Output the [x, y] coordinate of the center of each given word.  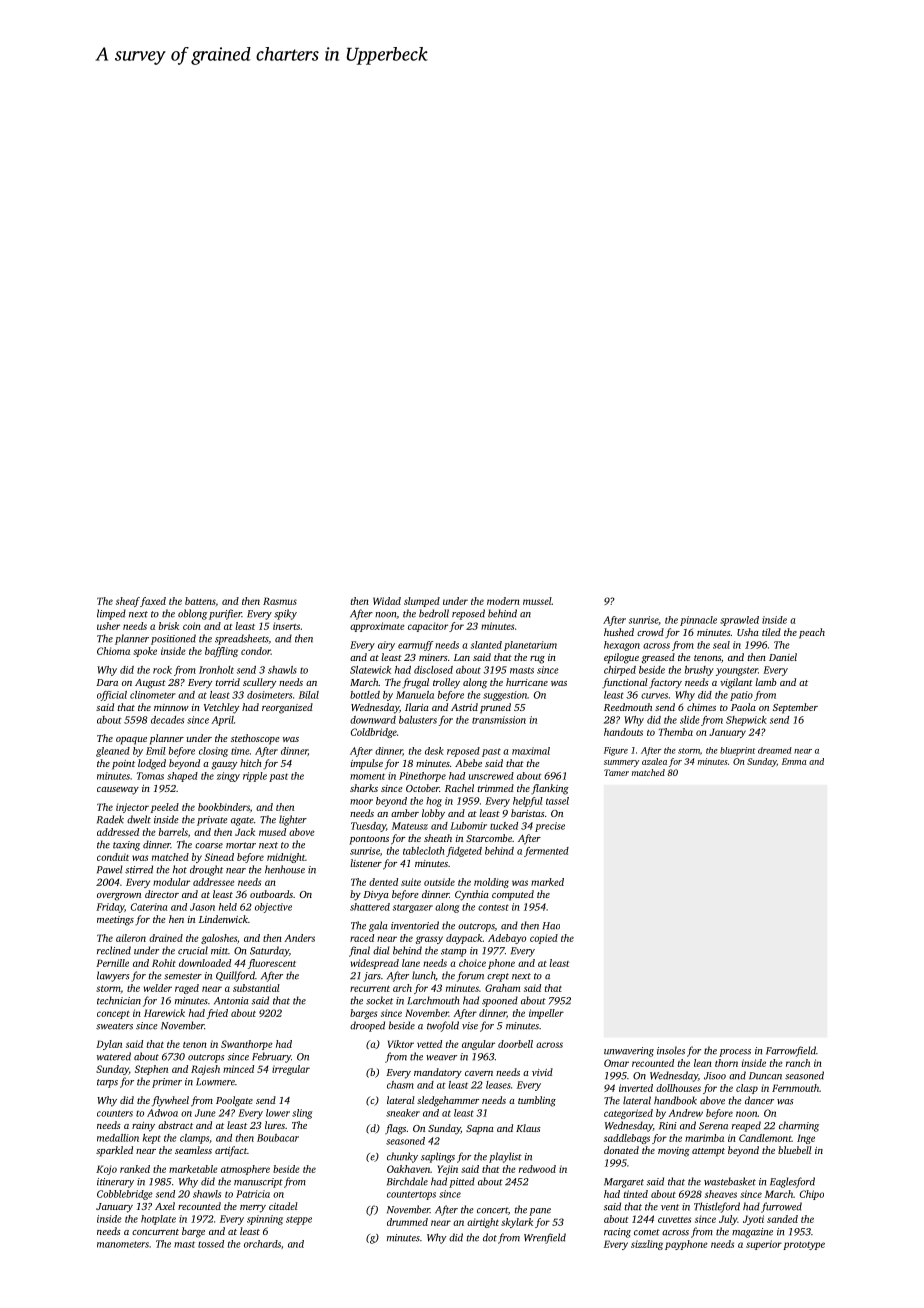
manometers [123, 1244]
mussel [537, 601]
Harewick [164, 1013]
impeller [546, 1014]
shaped [182, 777]
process [735, 1053]
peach [812, 633]
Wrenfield [545, 1238]
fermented [546, 852]
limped [111, 614]
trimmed [496, 788]
